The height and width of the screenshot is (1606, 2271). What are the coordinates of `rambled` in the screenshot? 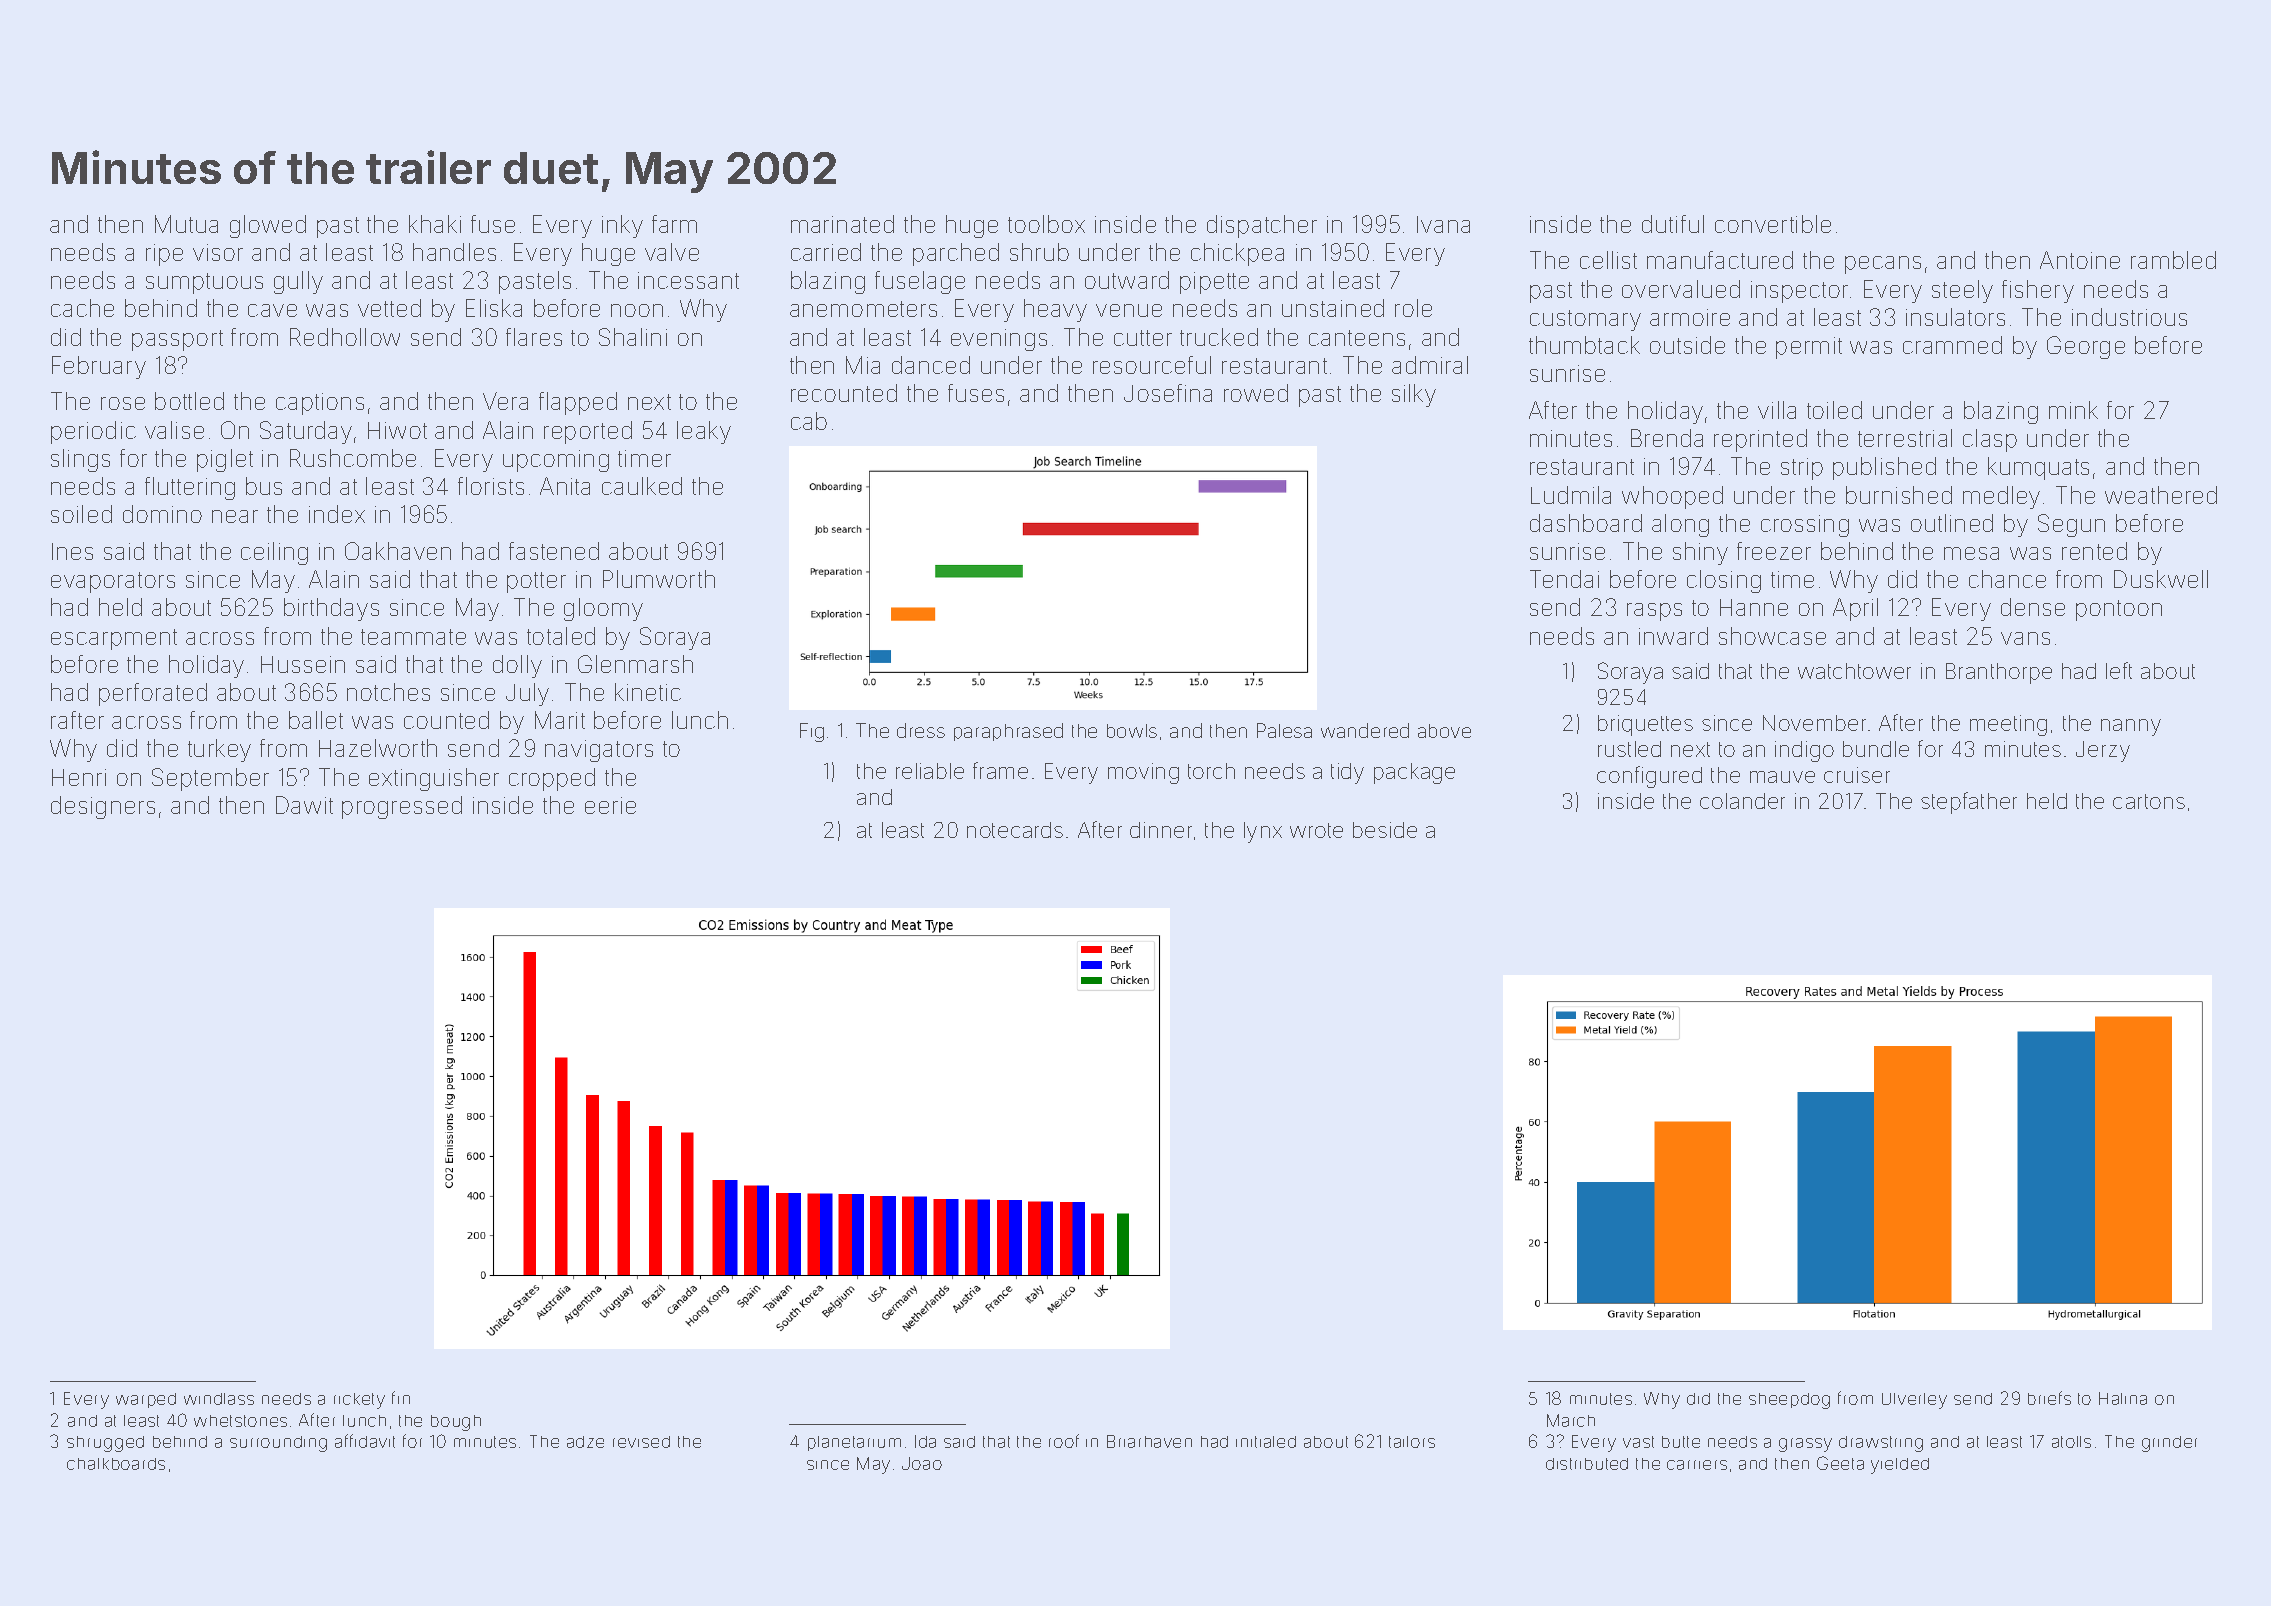 It's located at (2173, 260).
